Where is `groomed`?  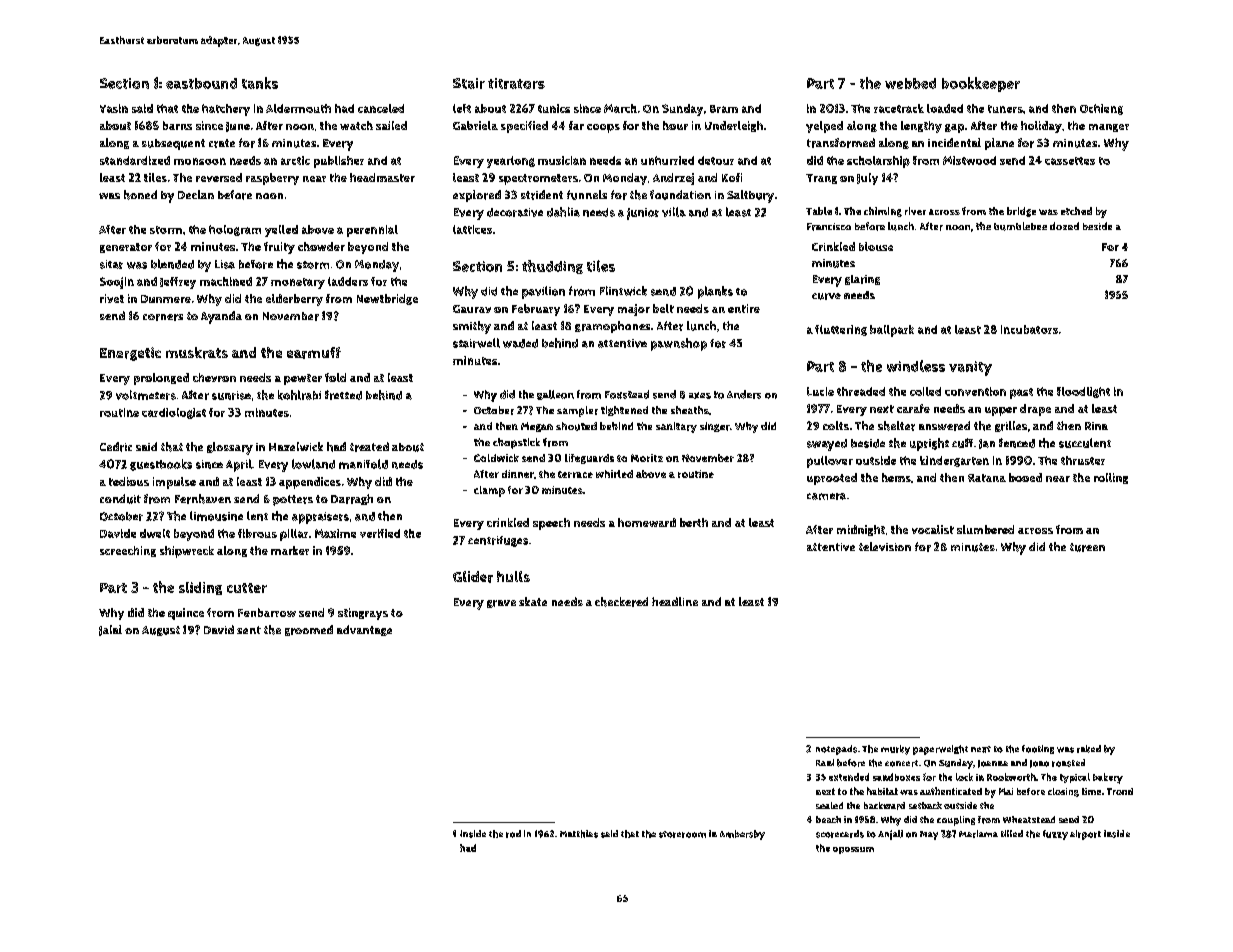
groomed is located at coordinates (309, 630).
